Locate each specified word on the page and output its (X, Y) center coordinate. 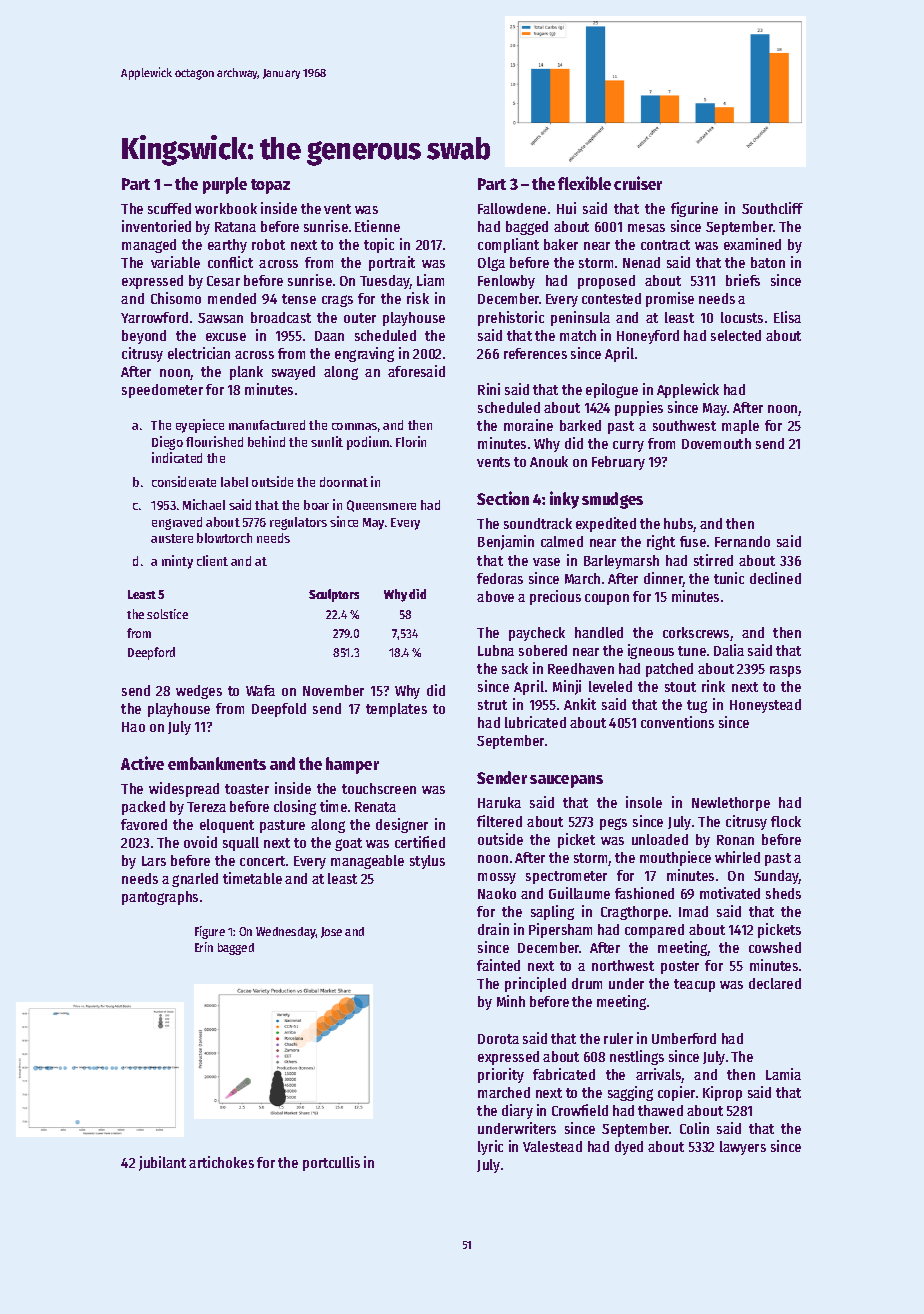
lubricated (535, 722)
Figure (210, 932)
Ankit (580, 704)
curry (628, 446)
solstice (167, 614)
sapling (552, 912)
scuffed (169, 208)
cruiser (638, 183)
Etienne (377, 226)
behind (266, 441)
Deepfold (279, 710)
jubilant (162, 1163)
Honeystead (765, 706)
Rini (489, 389)
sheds (783, 893)
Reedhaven (581, 668)
